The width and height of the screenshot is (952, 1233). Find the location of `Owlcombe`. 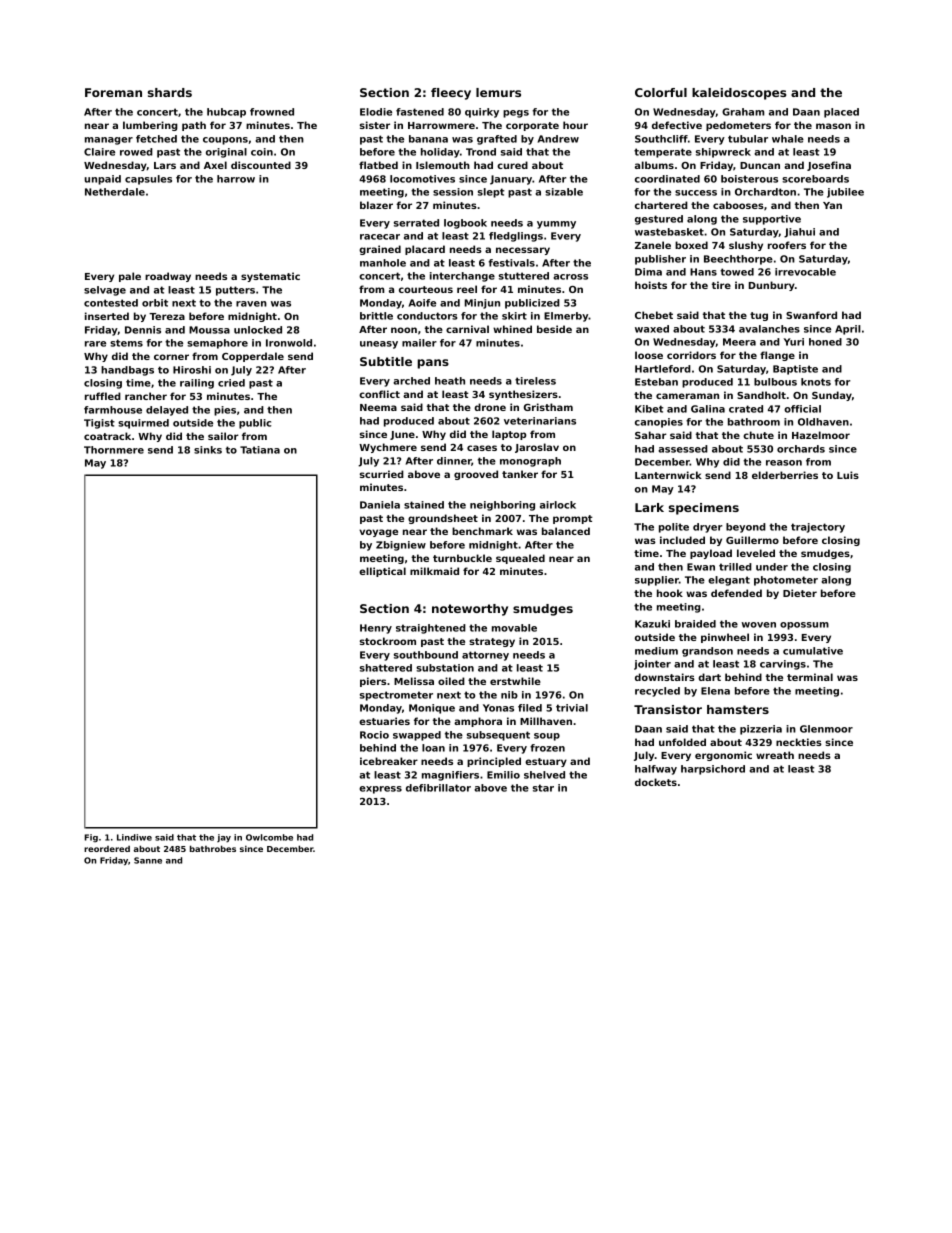

Owlcombe is located at coordinates (269, 837).
